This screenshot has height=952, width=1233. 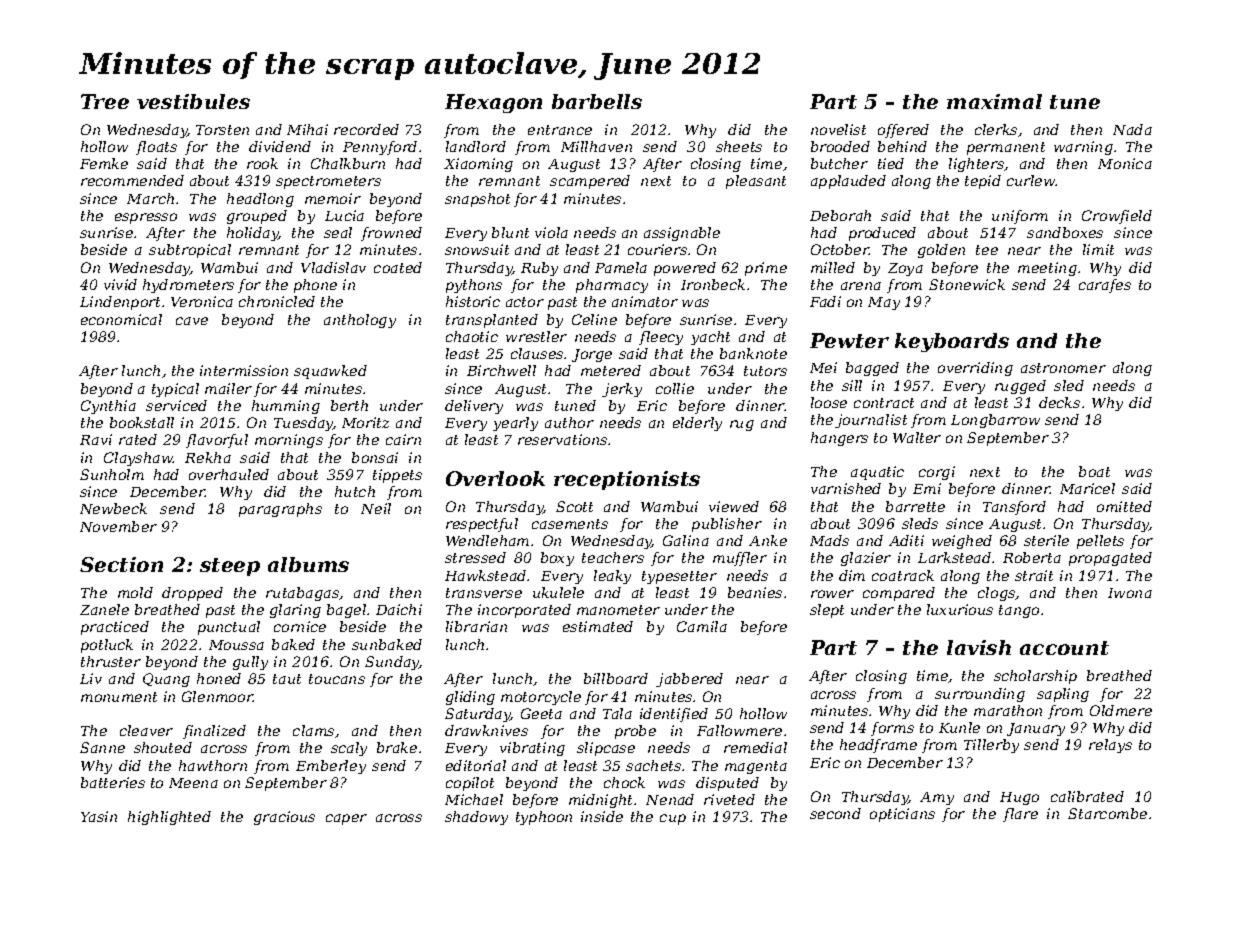 What do you see at coordinates (1130, 593) in the screenshot?
I see `Iwona` at bounding box center [1130, 593].
